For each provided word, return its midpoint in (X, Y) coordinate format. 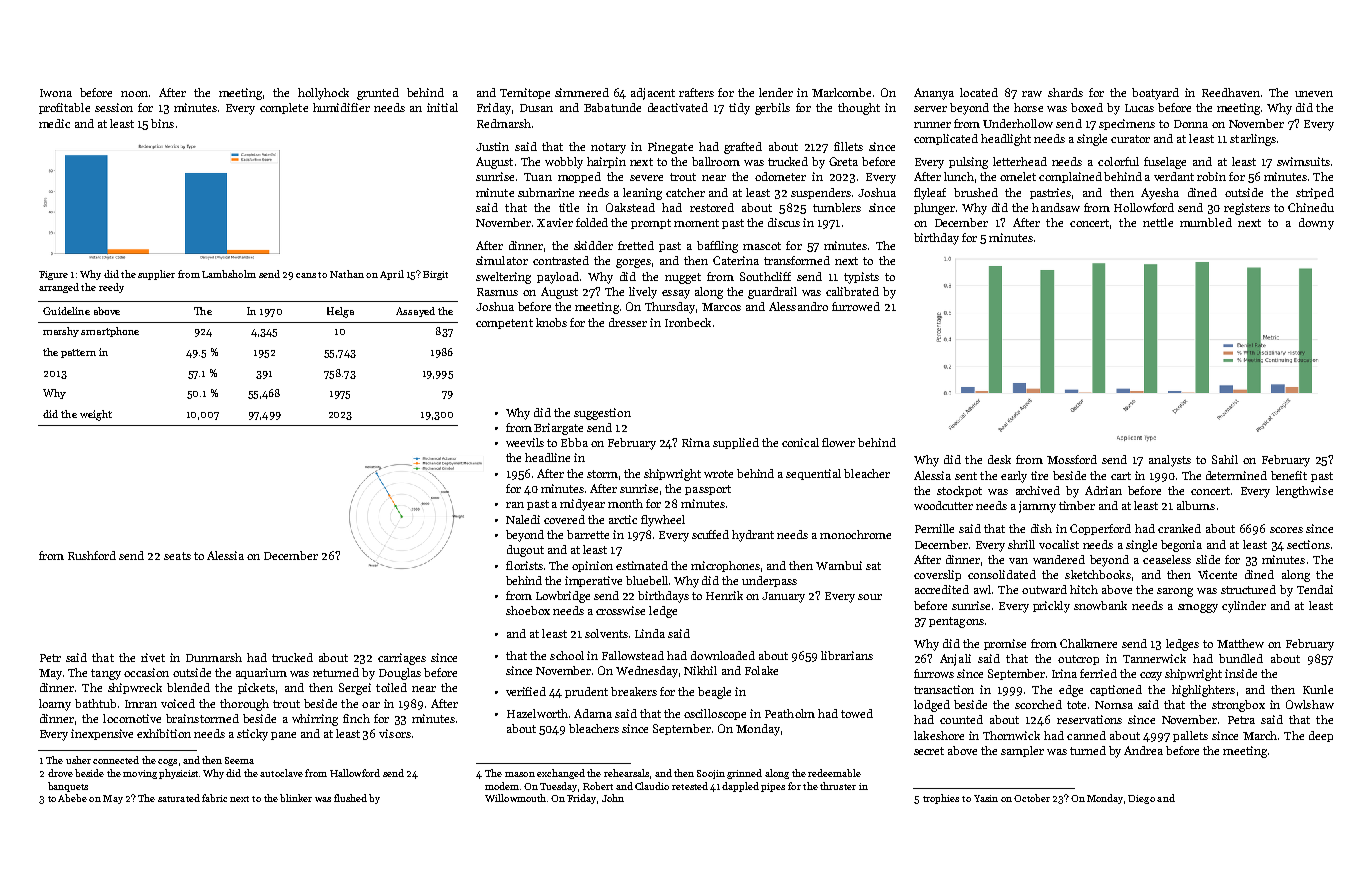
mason (520, 774)
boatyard (1155, 94)
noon (134, 94)
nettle (1158, 222)
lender (776, 92)
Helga (340, 312)
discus (784, 222)
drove (60, 773)
